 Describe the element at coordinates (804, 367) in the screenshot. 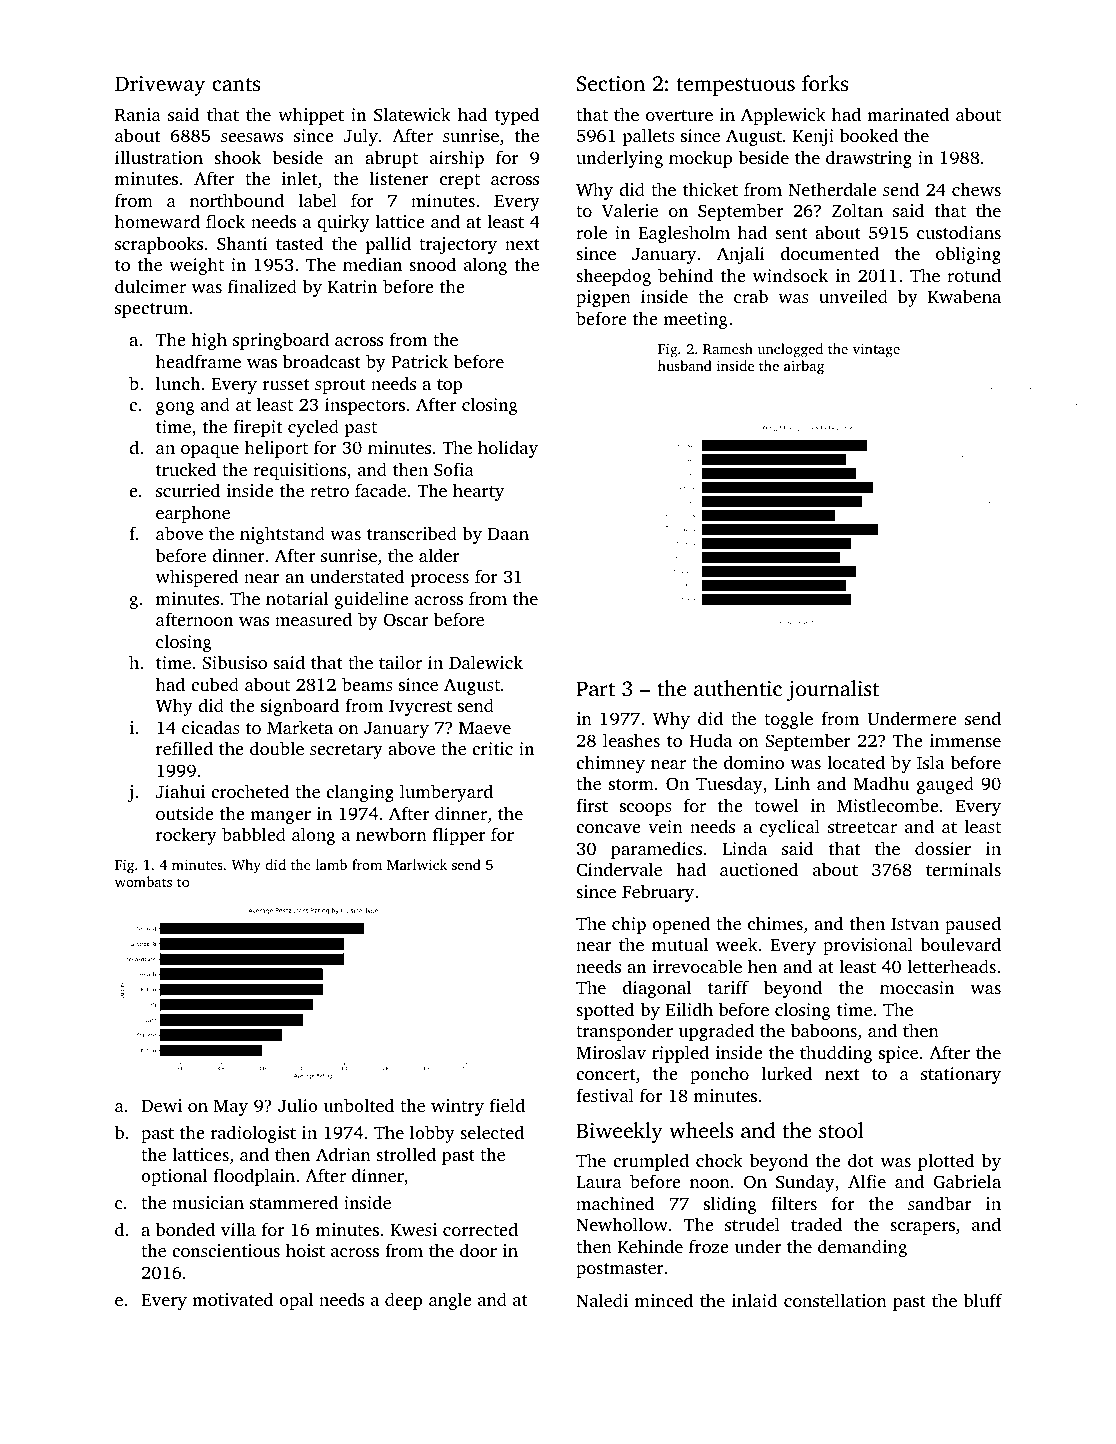

I see `airbag` at that location.
